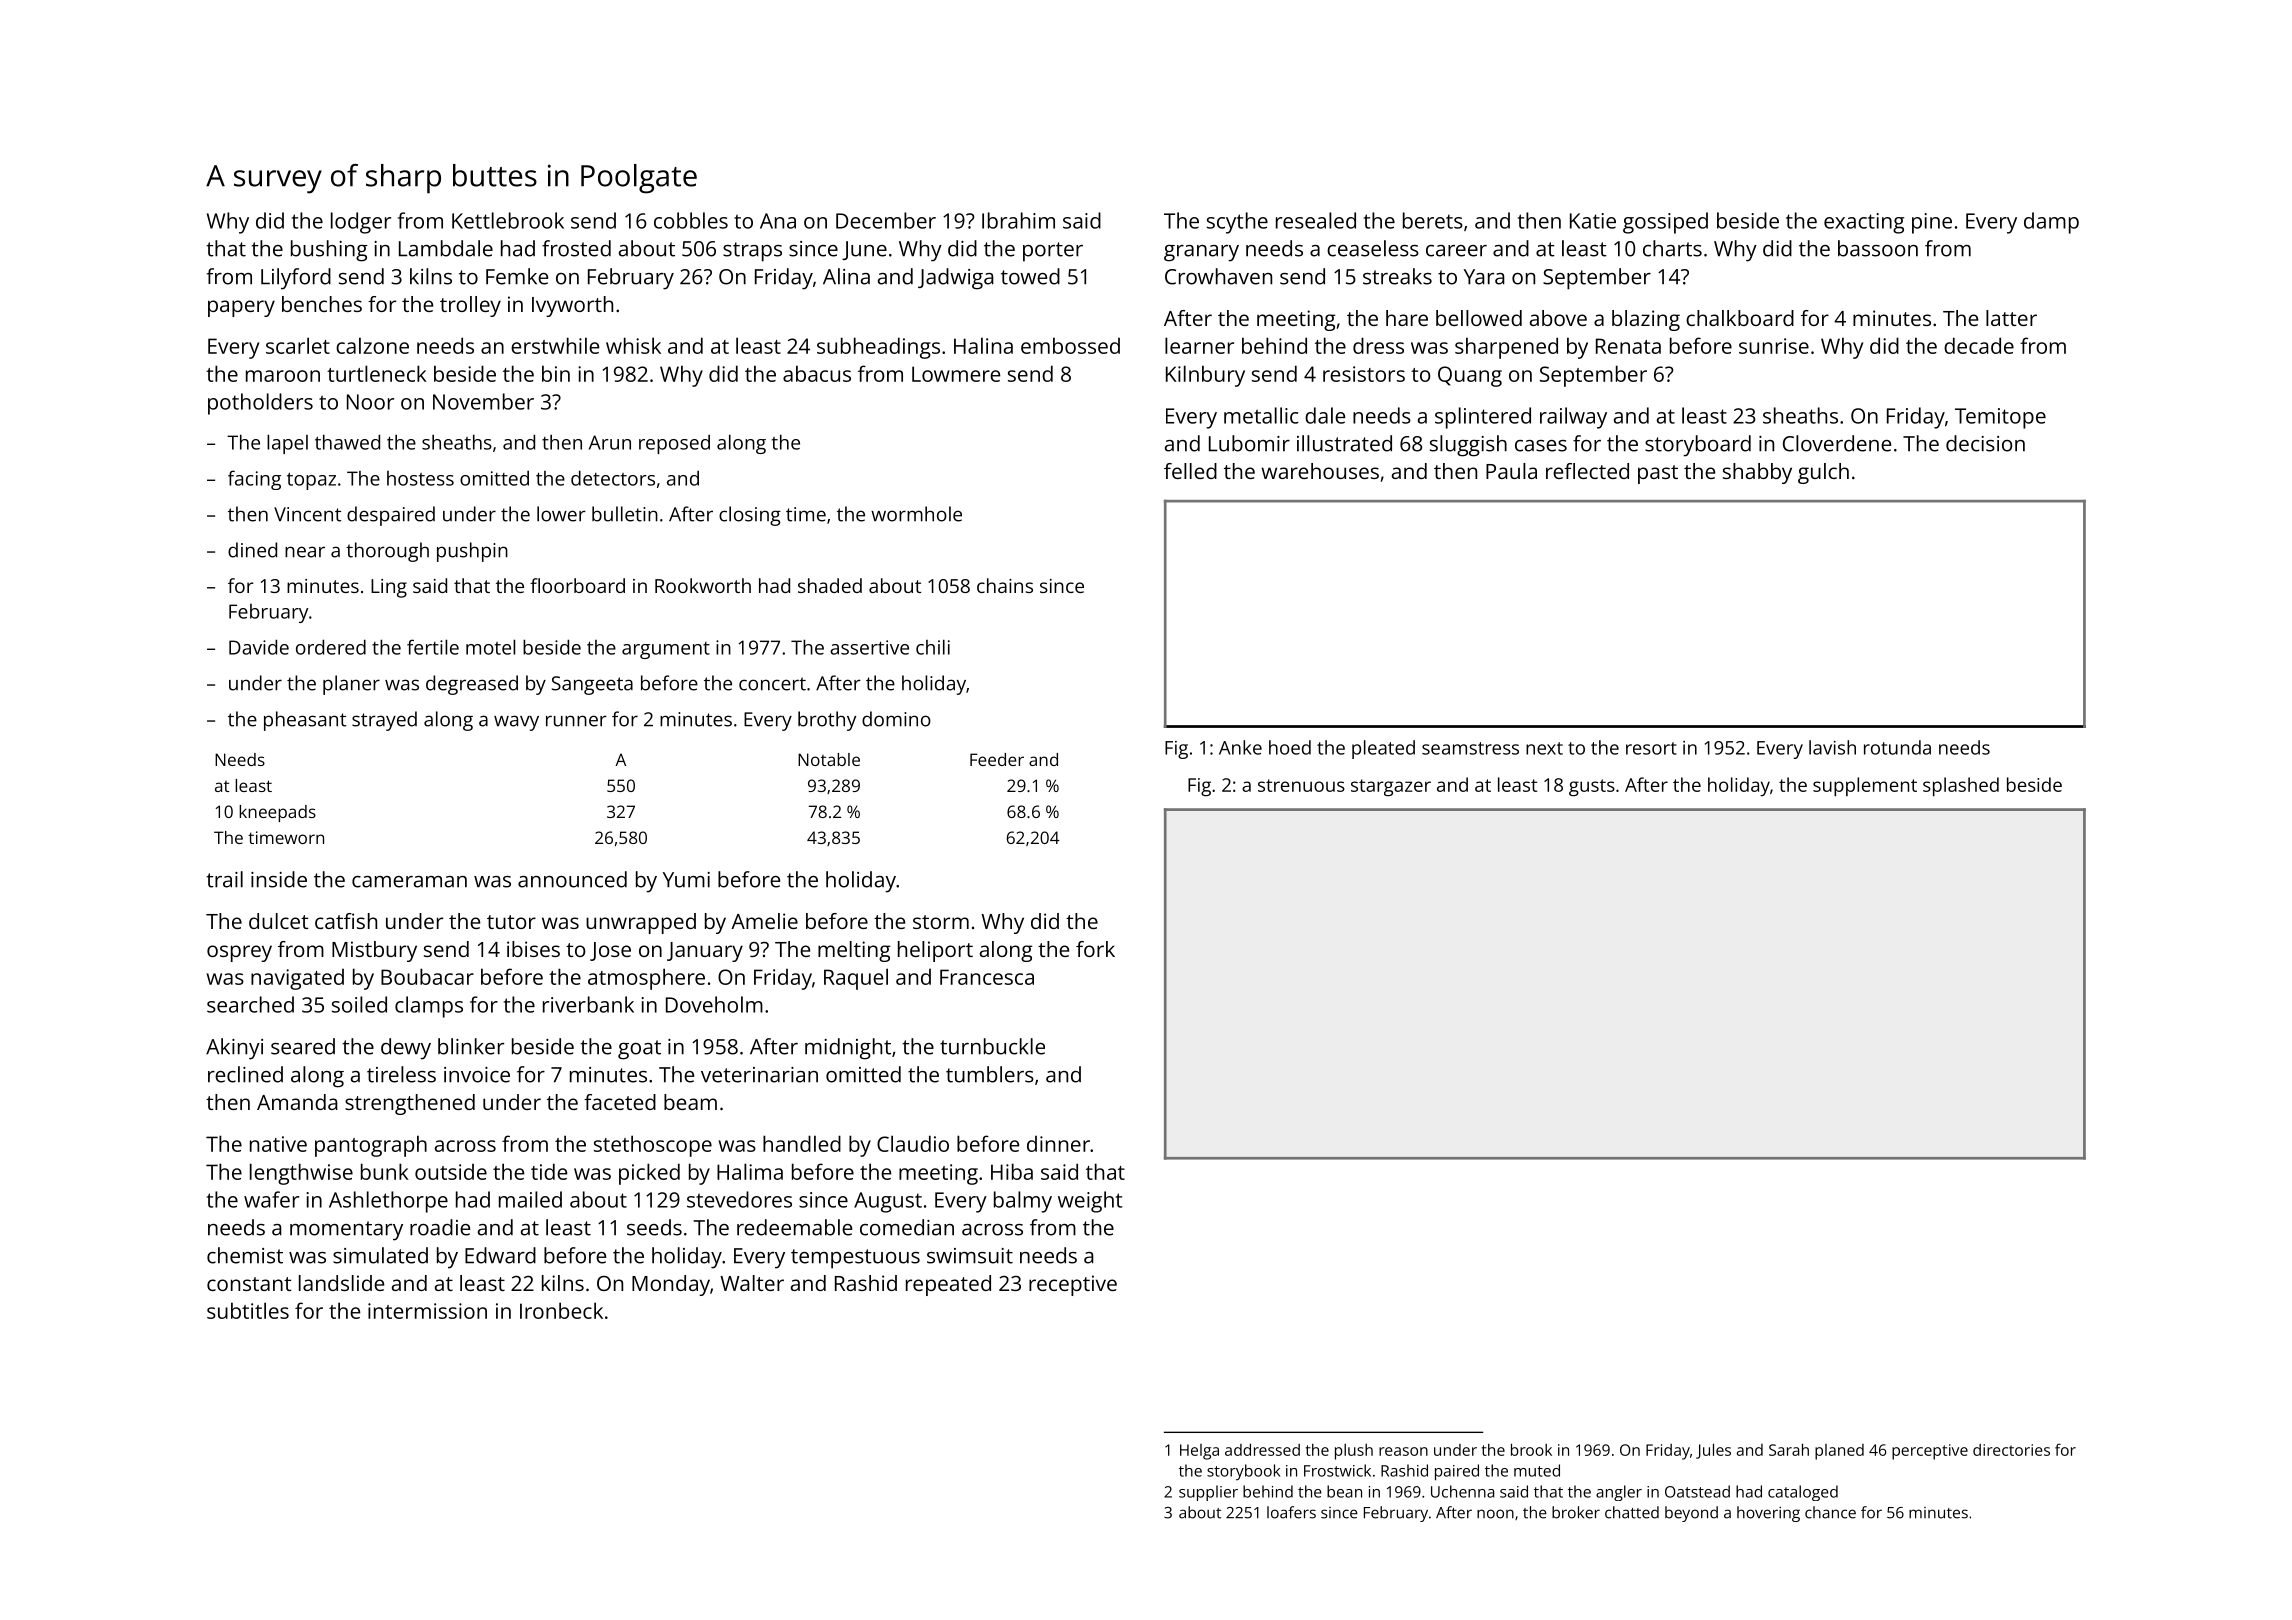 Image resolution: width=2292 pixels, height=1620 pixels. Describe the element at coordinates (1237, 223) in the screenshot. I see `scythe` at that location.
